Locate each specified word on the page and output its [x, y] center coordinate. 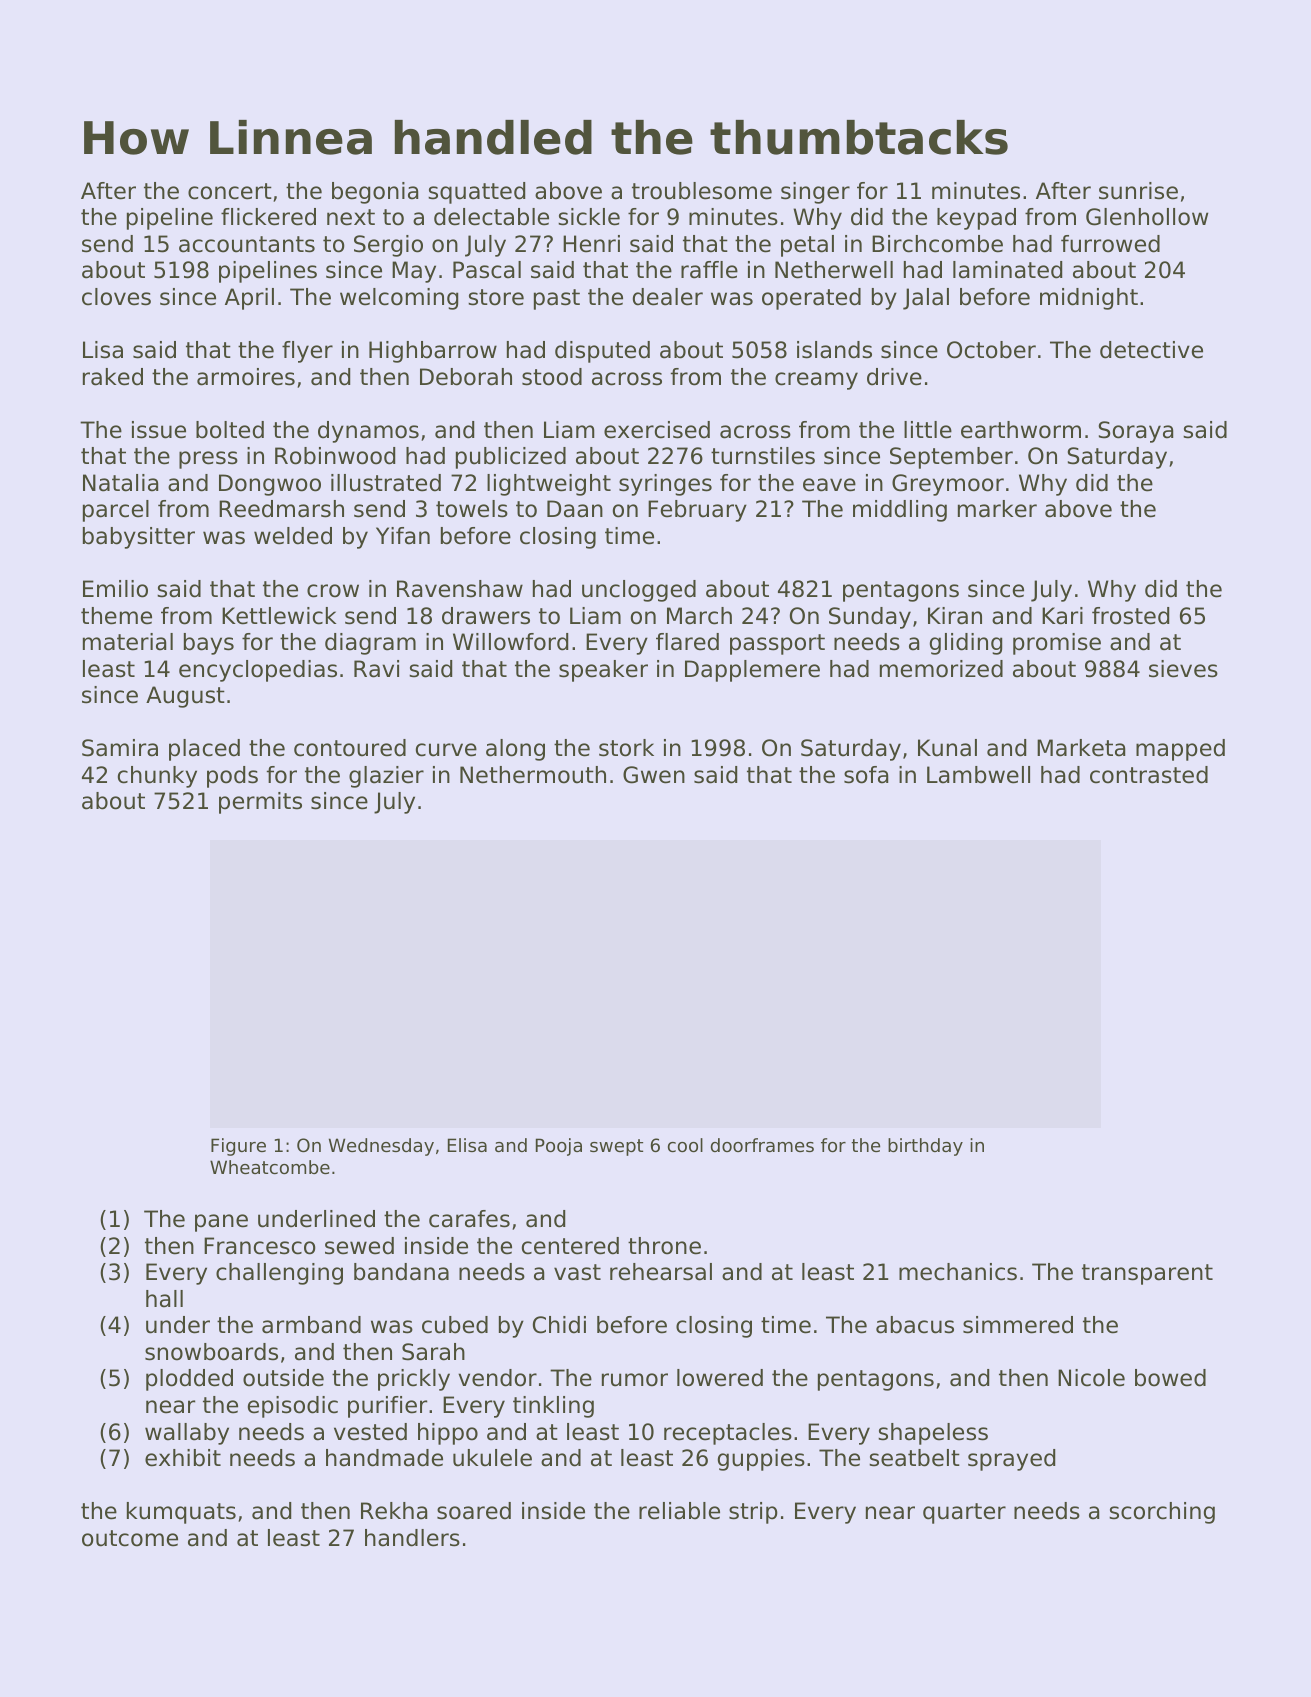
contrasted [1149, 775]
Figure [238, 1147]
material [128, 642]
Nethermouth [533, 775]
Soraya [1136, 432]
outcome [130, 1538]
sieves [1183, 669]
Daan [575, 509]
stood [552, 377]
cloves [116, 297]
